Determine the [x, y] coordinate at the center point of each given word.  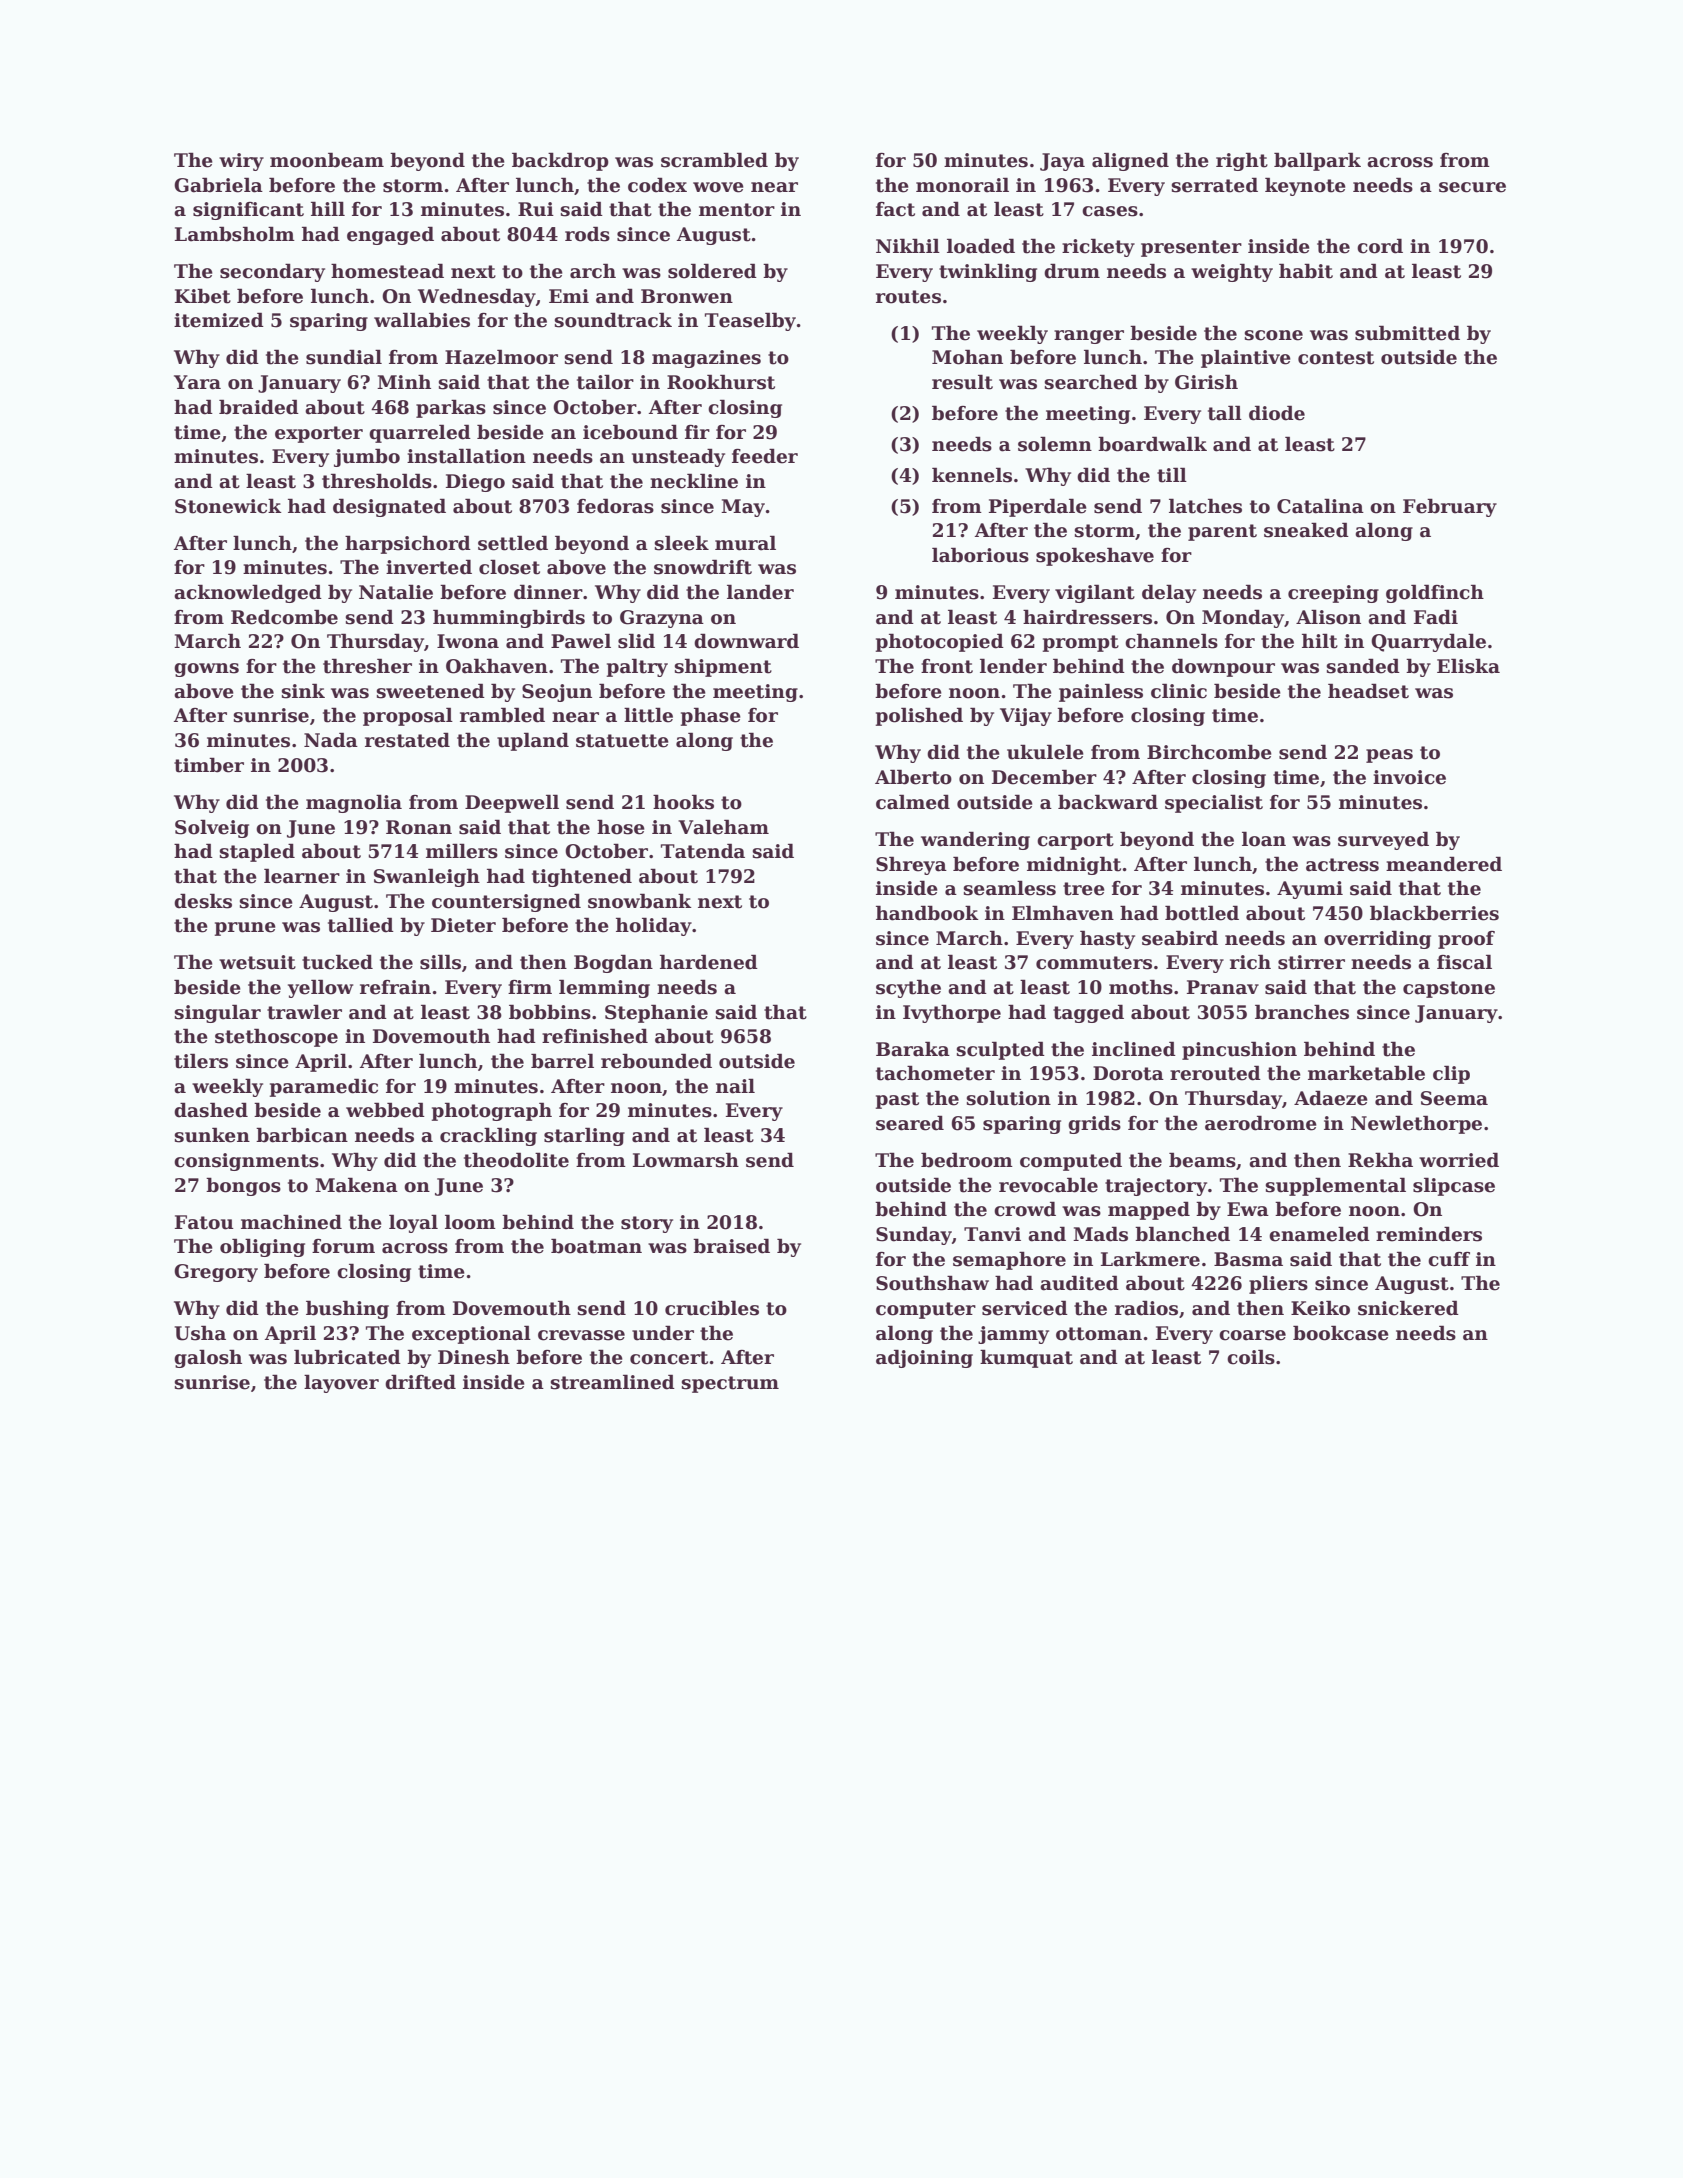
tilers [201, 1061]
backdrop [560, 161]
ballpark [1317, 161]
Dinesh [474, 1357]
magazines [706, 359]
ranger [1089, 337]
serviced [1025, 1308]
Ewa [1248, 1209]
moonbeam [327, 160]
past [897, 1100]
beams [1202, 1160]
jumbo [367, 457]
